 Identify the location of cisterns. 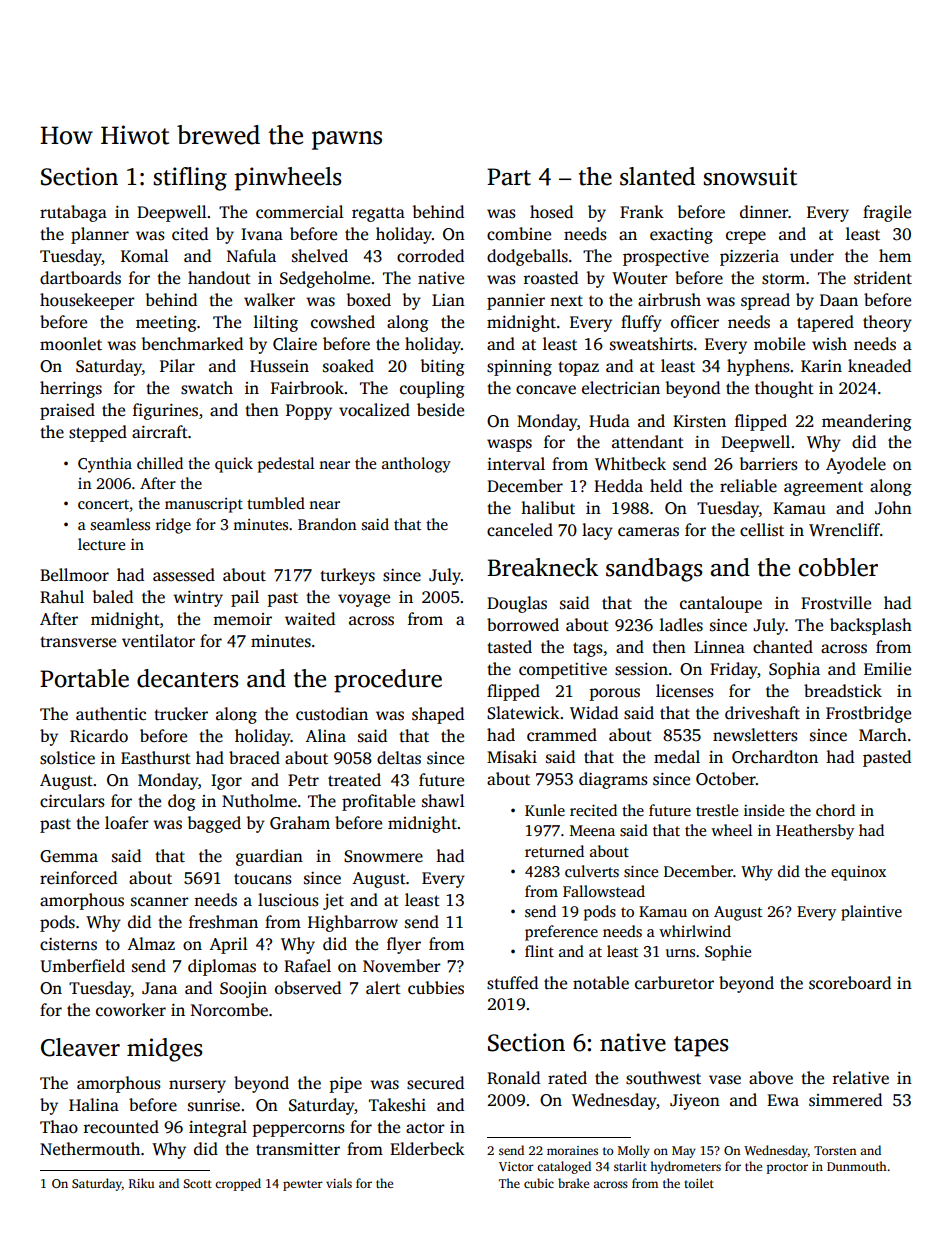
(68, 944).
